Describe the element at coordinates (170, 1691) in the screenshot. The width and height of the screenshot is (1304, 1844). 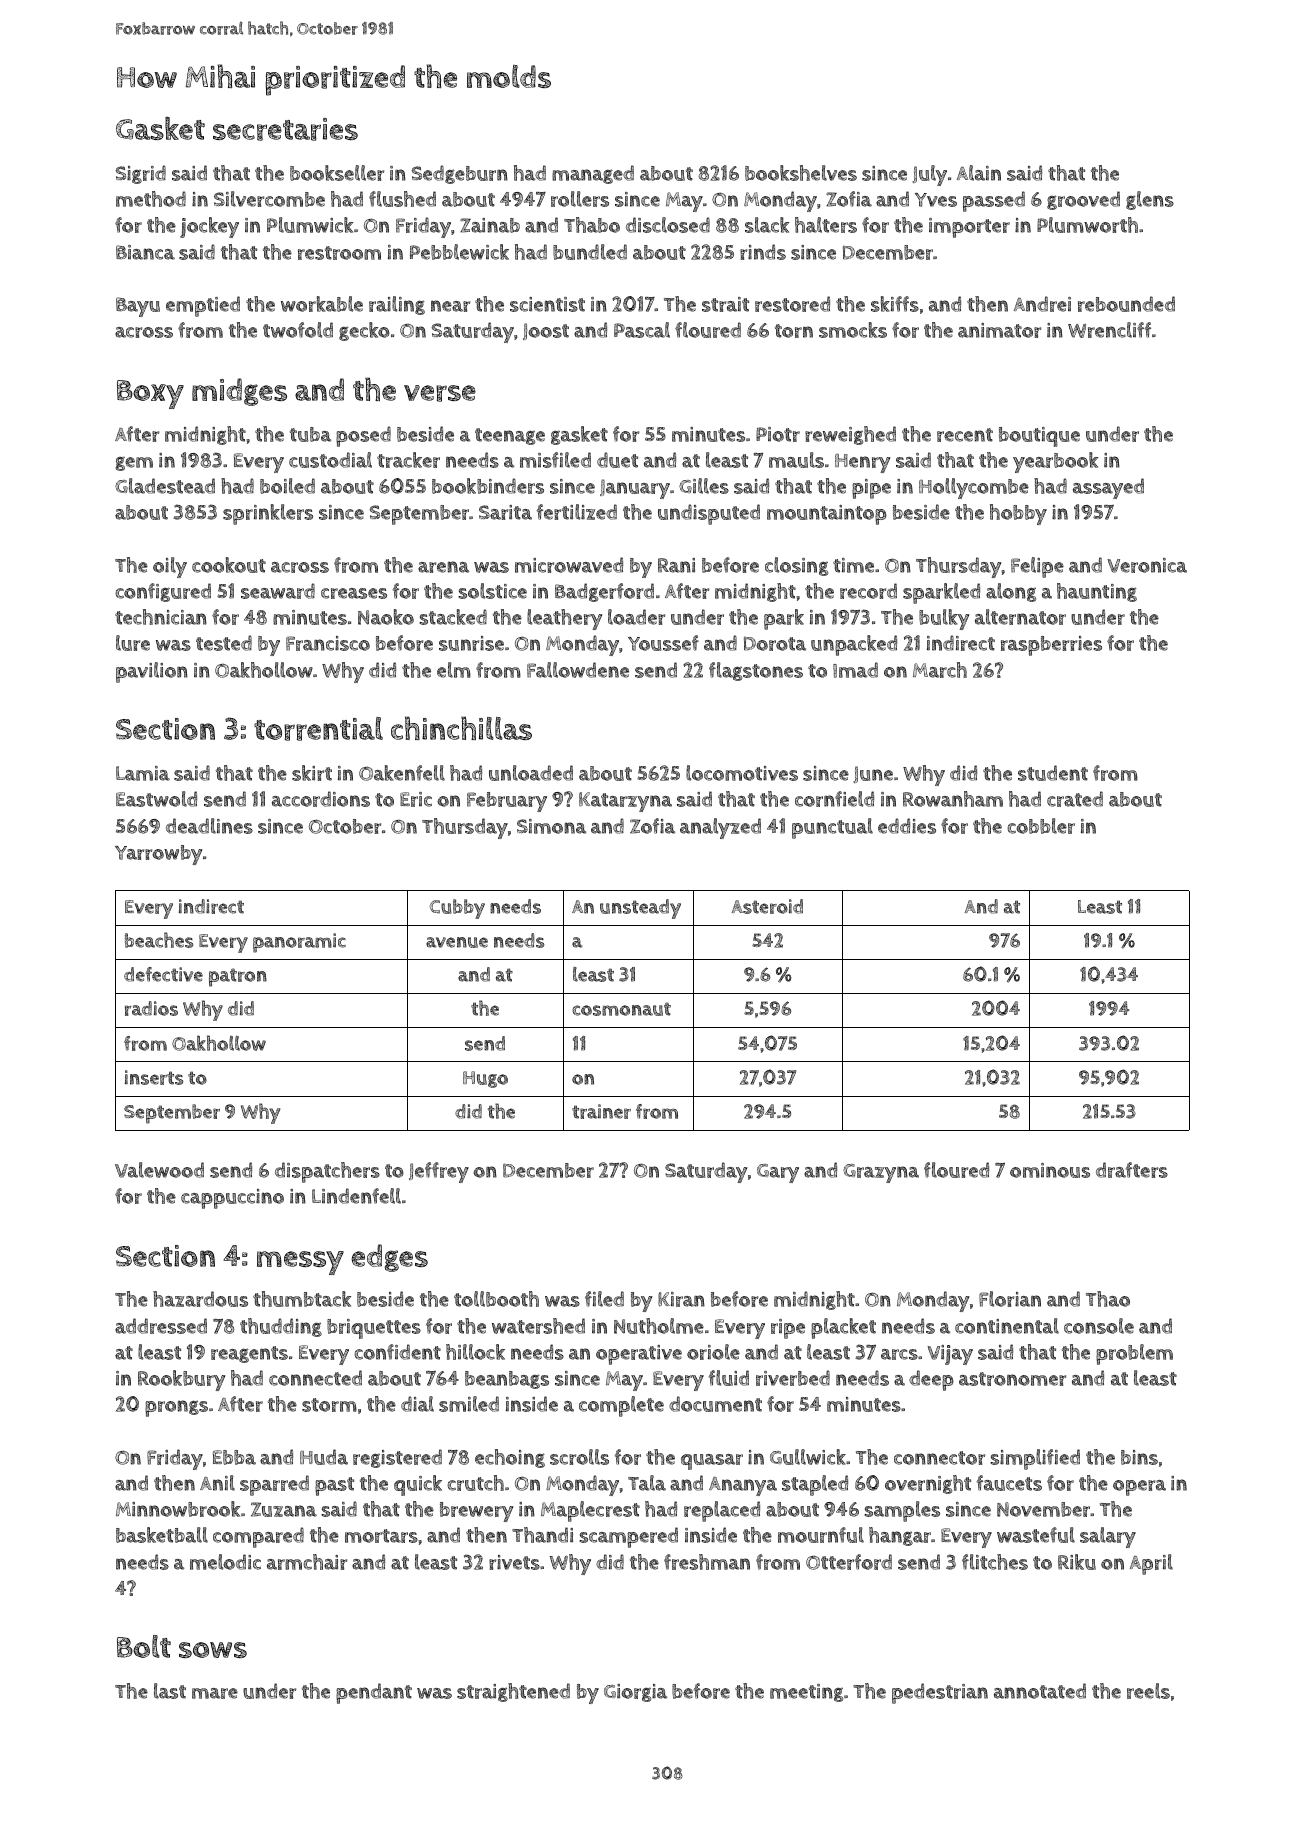
I see `last` at that location.
